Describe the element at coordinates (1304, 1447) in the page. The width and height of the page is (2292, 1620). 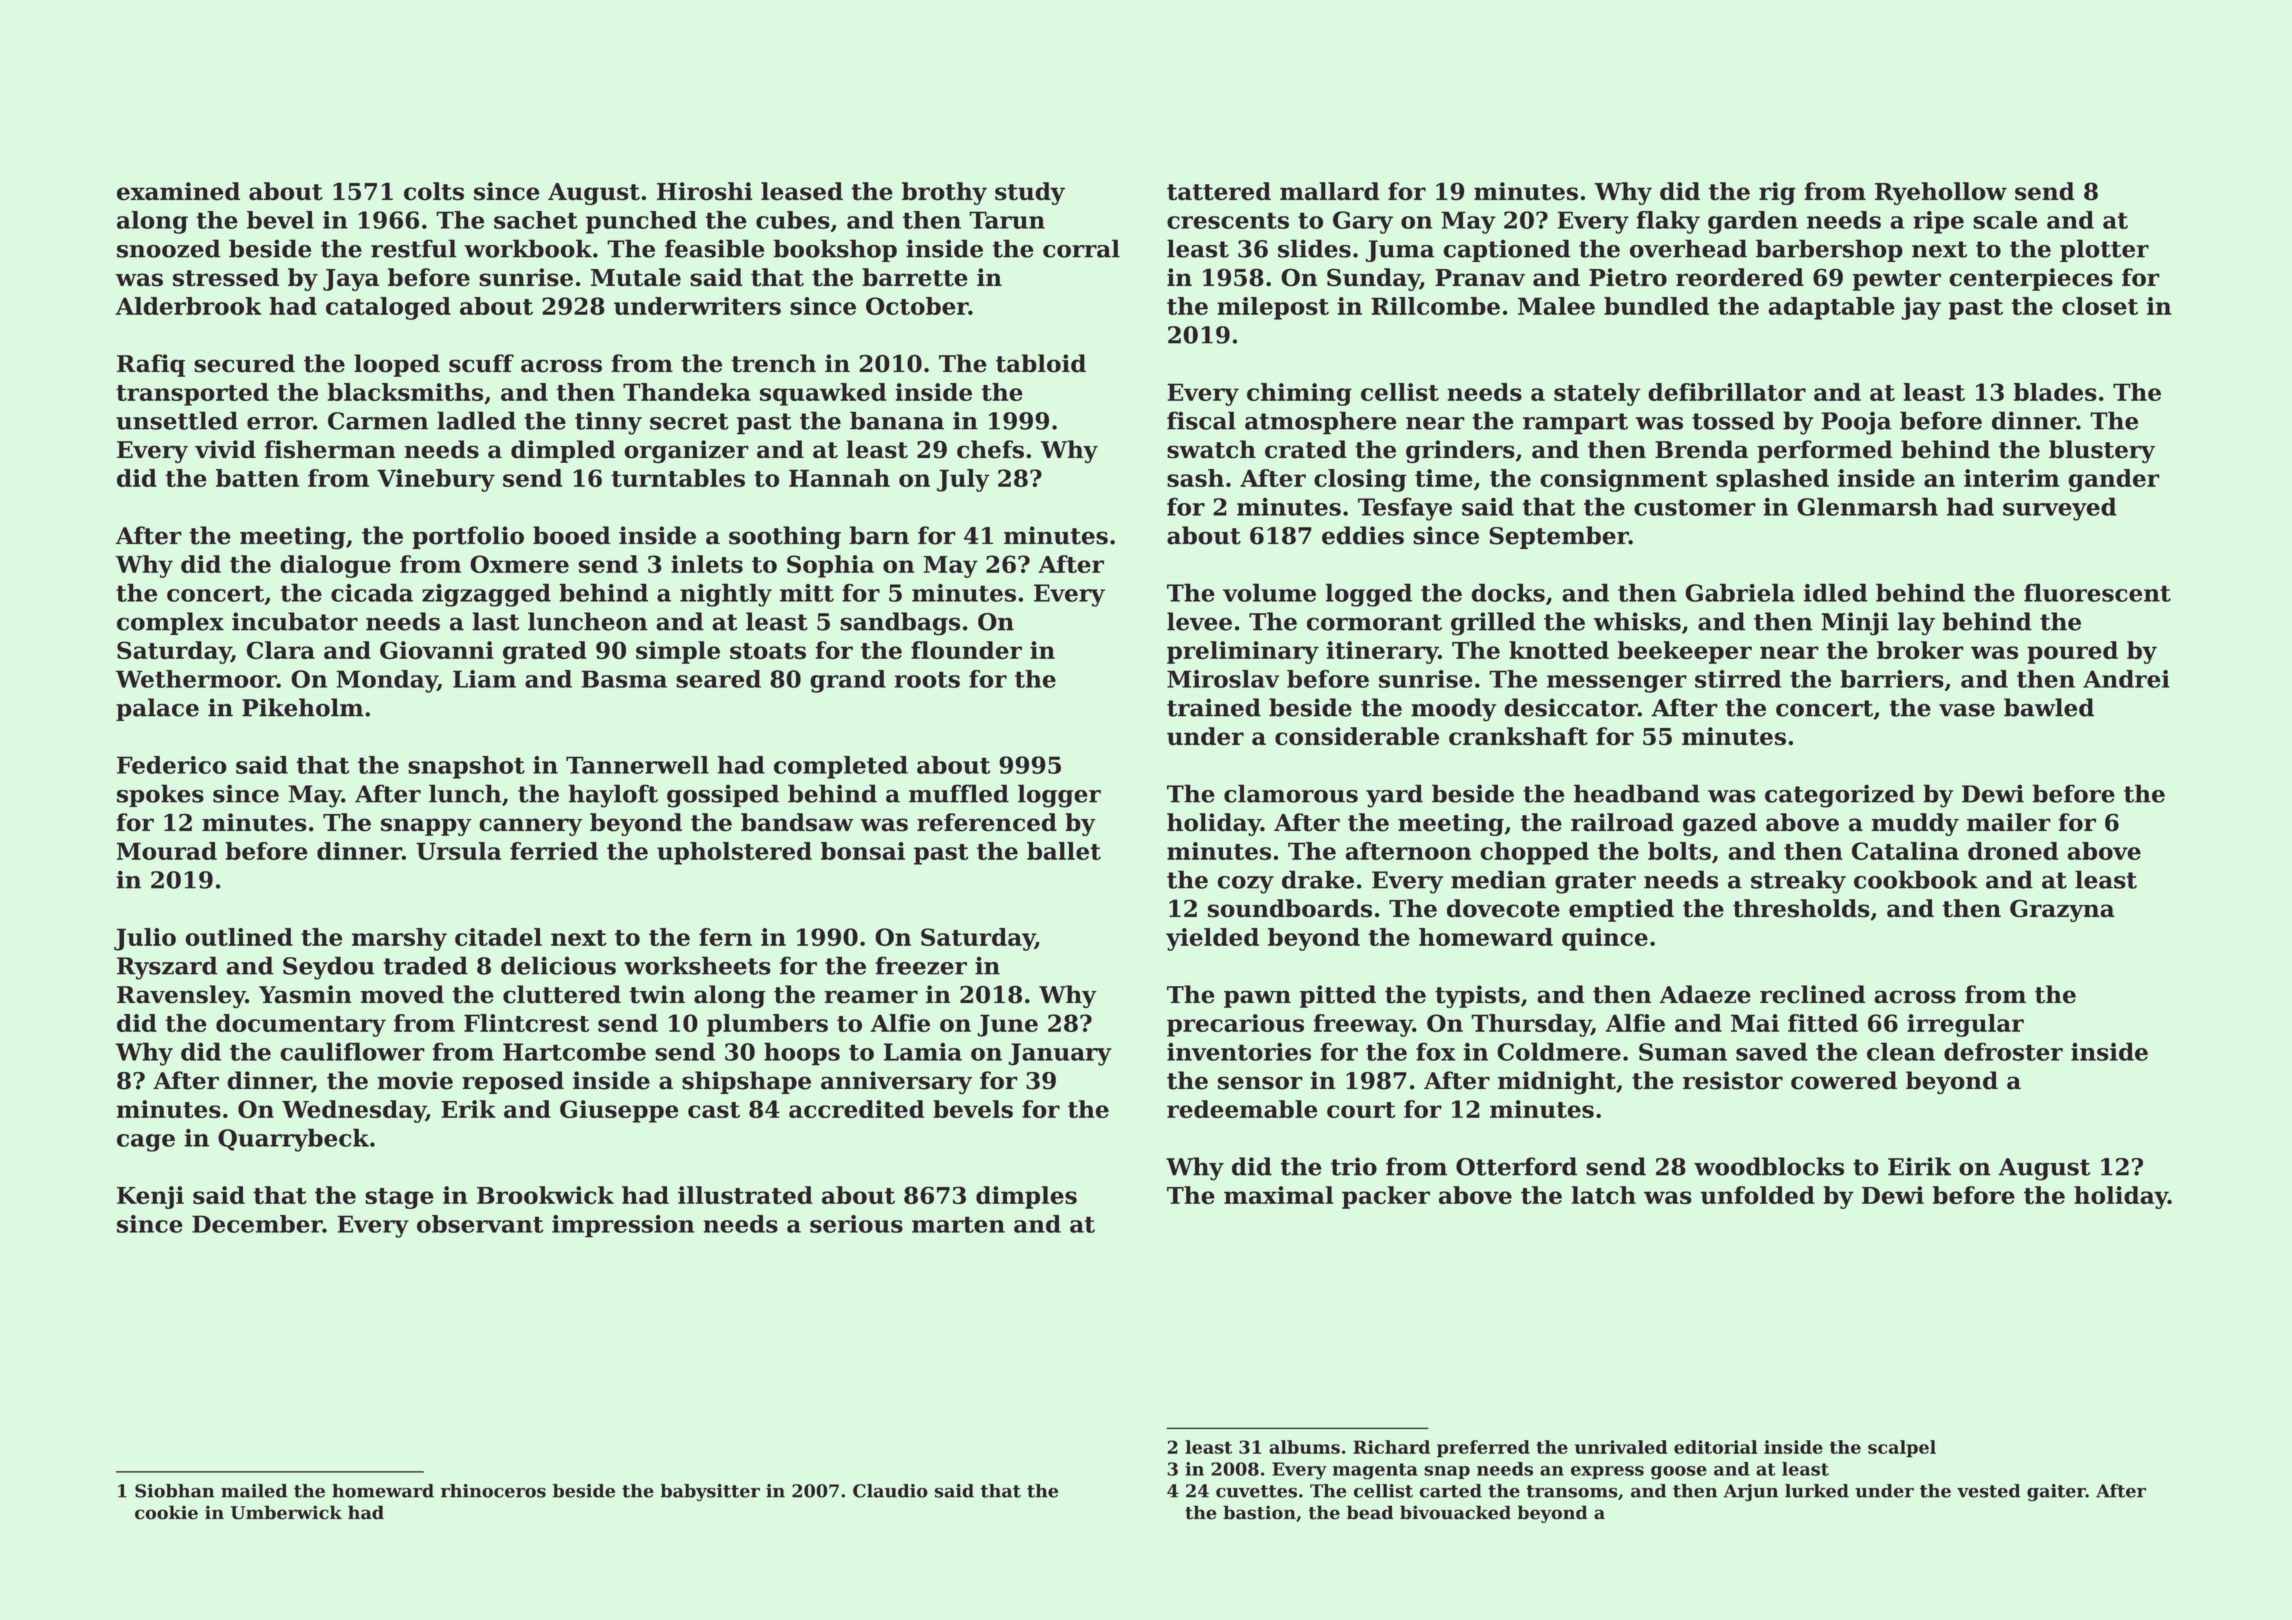
I see `albums` at that location.
